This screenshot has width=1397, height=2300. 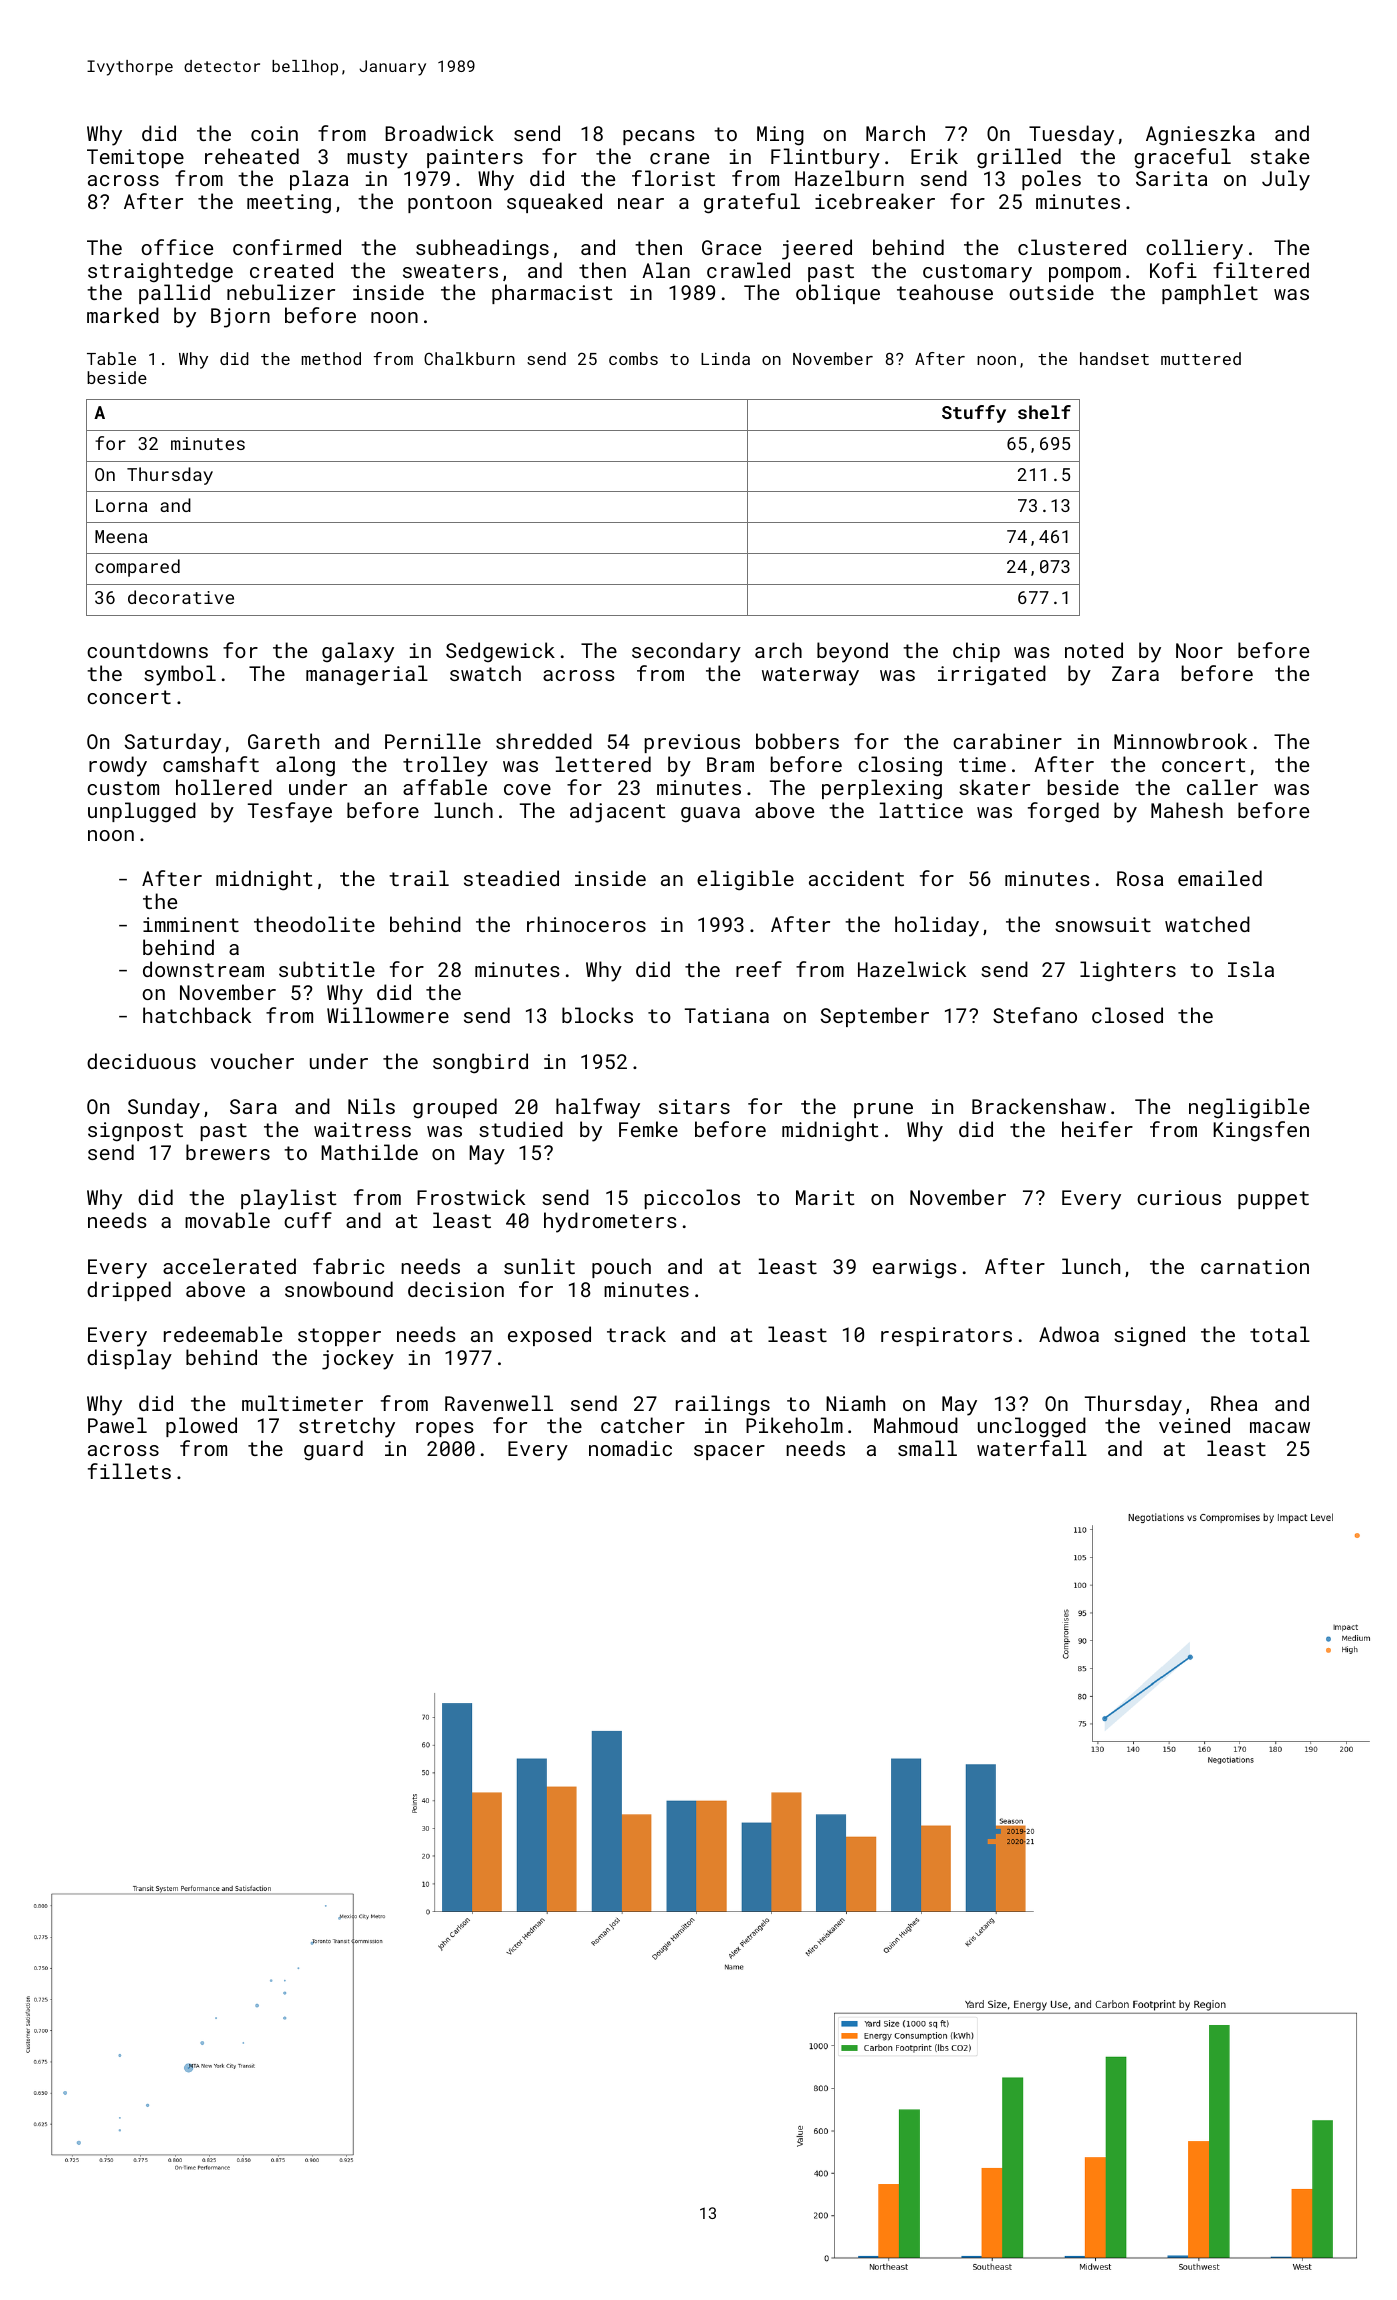 I want to click on coin, so click(x=274, y=133).
